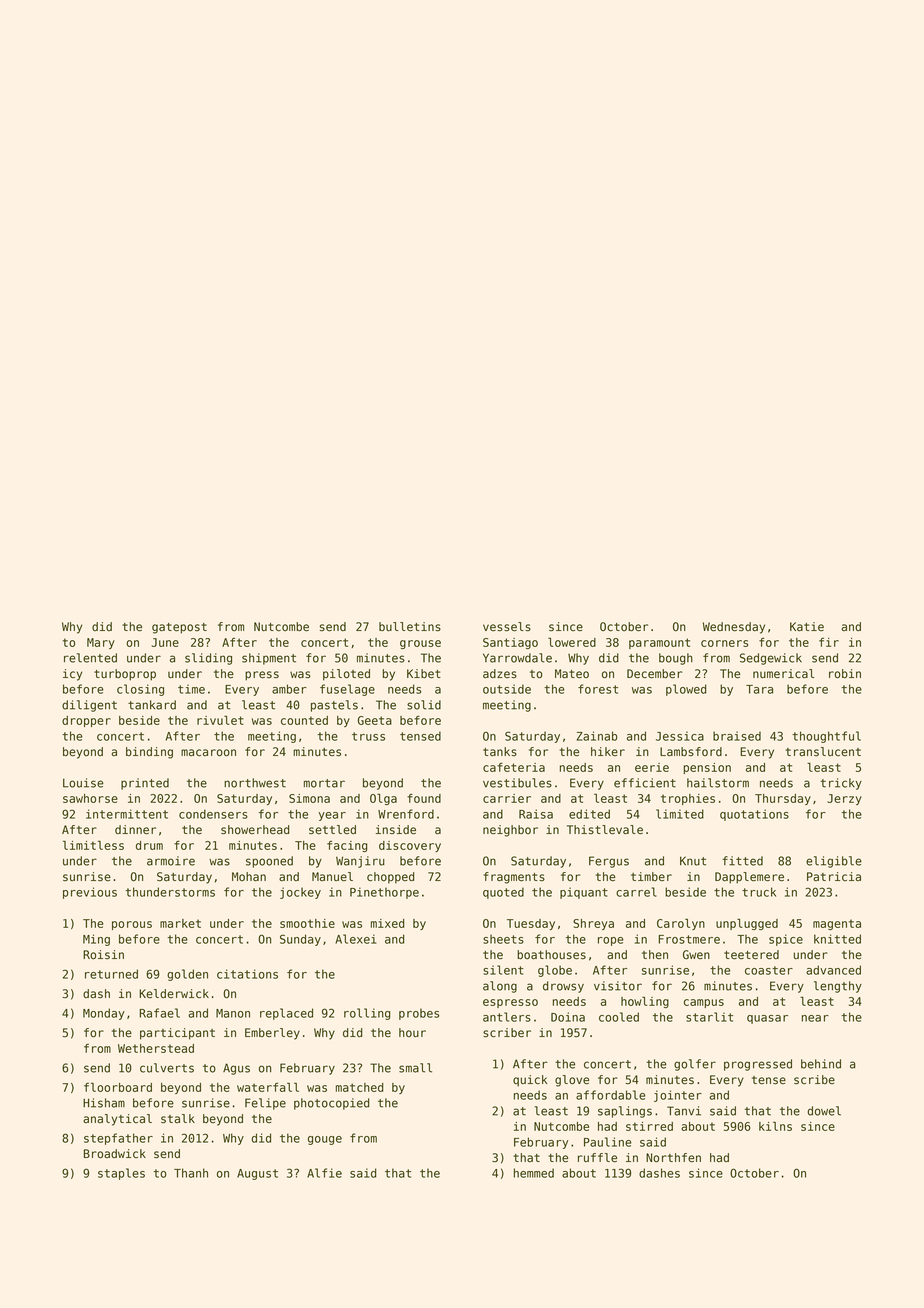  Describe the element at coordinates (608, 1142) in the screenshot. I see `Pauline` at that location.
